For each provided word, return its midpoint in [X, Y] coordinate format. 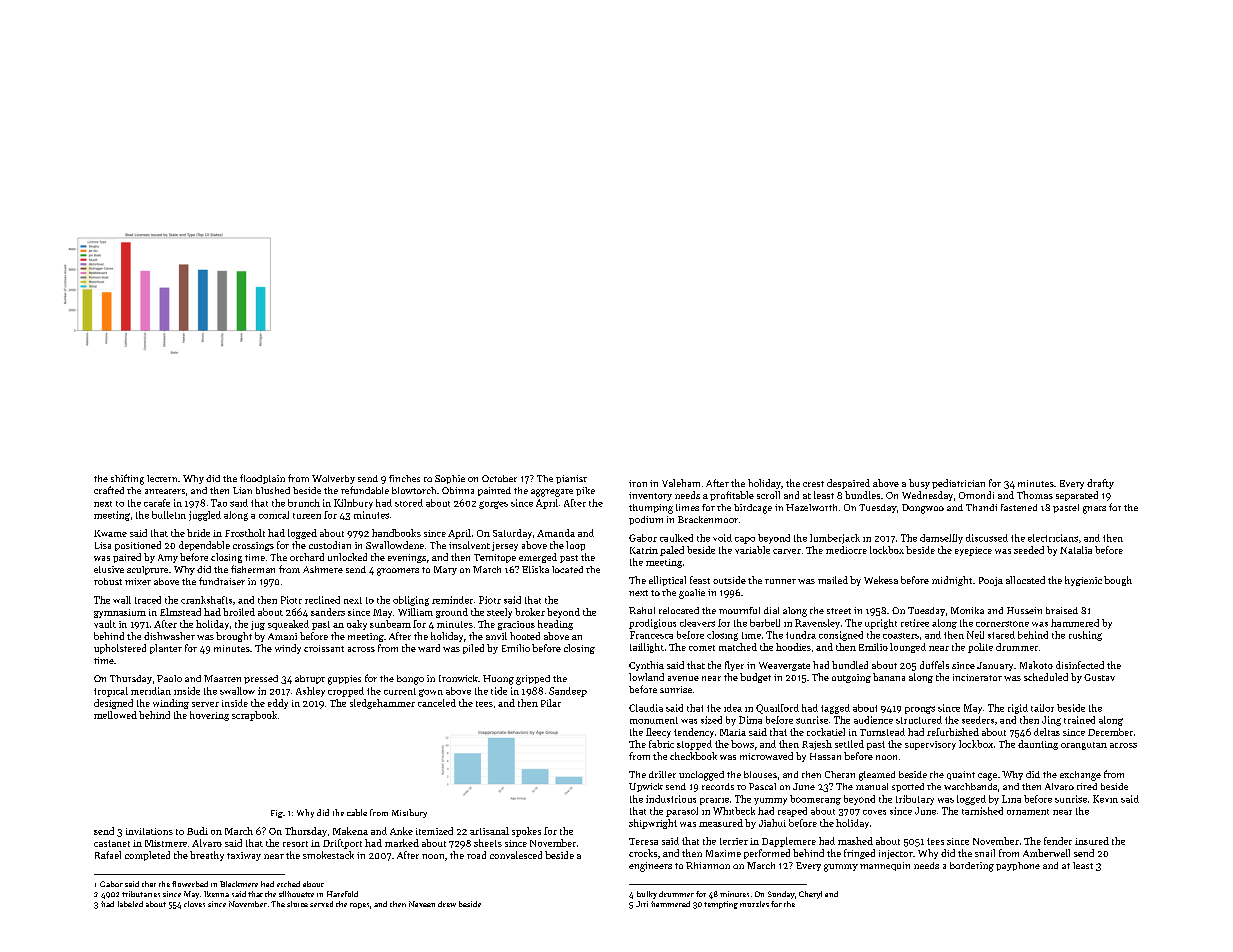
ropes [359, 906]
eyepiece [973, 551]
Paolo [169, 678]
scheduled [1046, 677]
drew [447, 904]
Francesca [651, 635]
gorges [493, 505]
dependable [204, 546]
